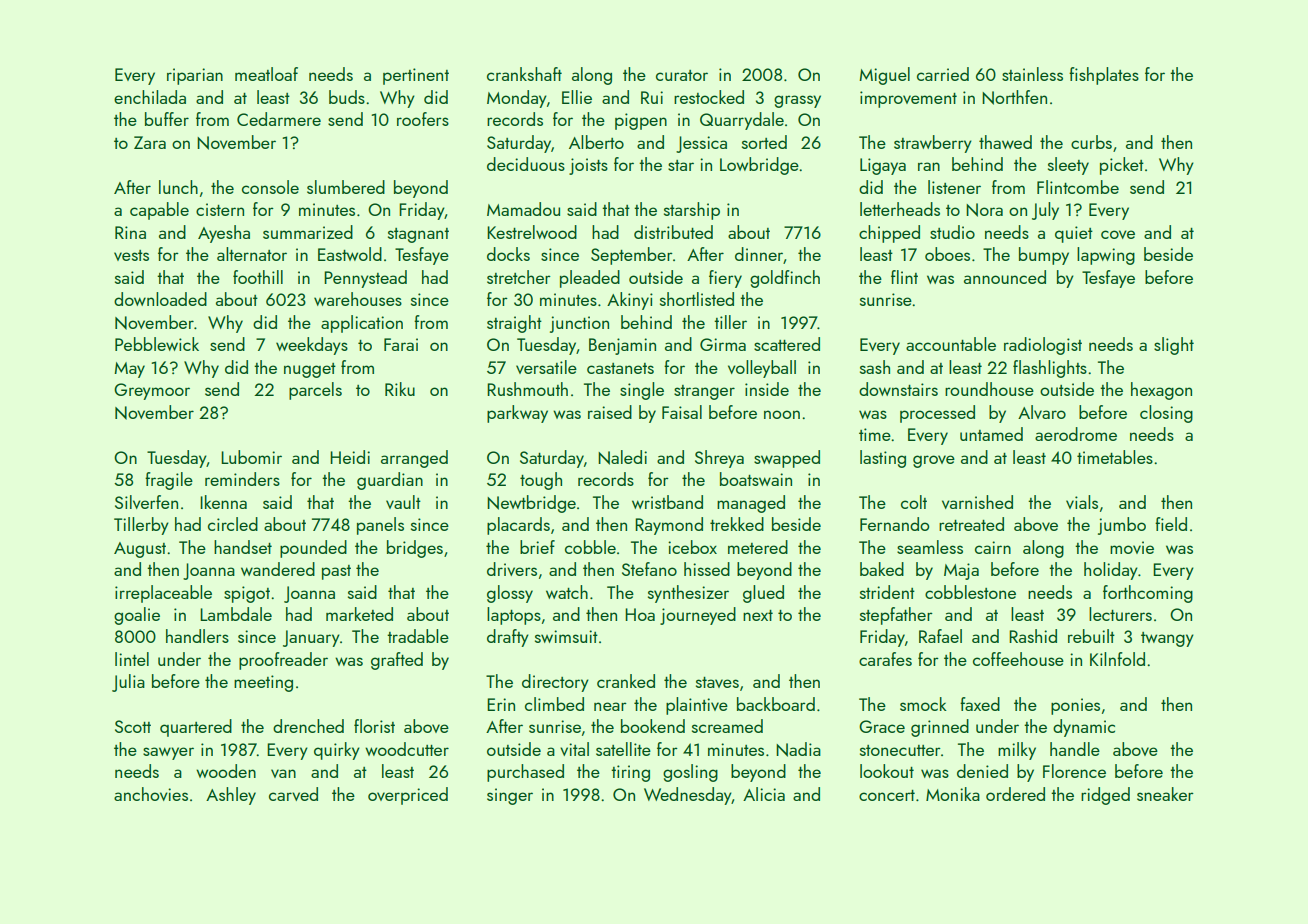  What do you see at coordinates (887, 592) in the screenshot?
I see `strident` at bounding box center [887, 592].
